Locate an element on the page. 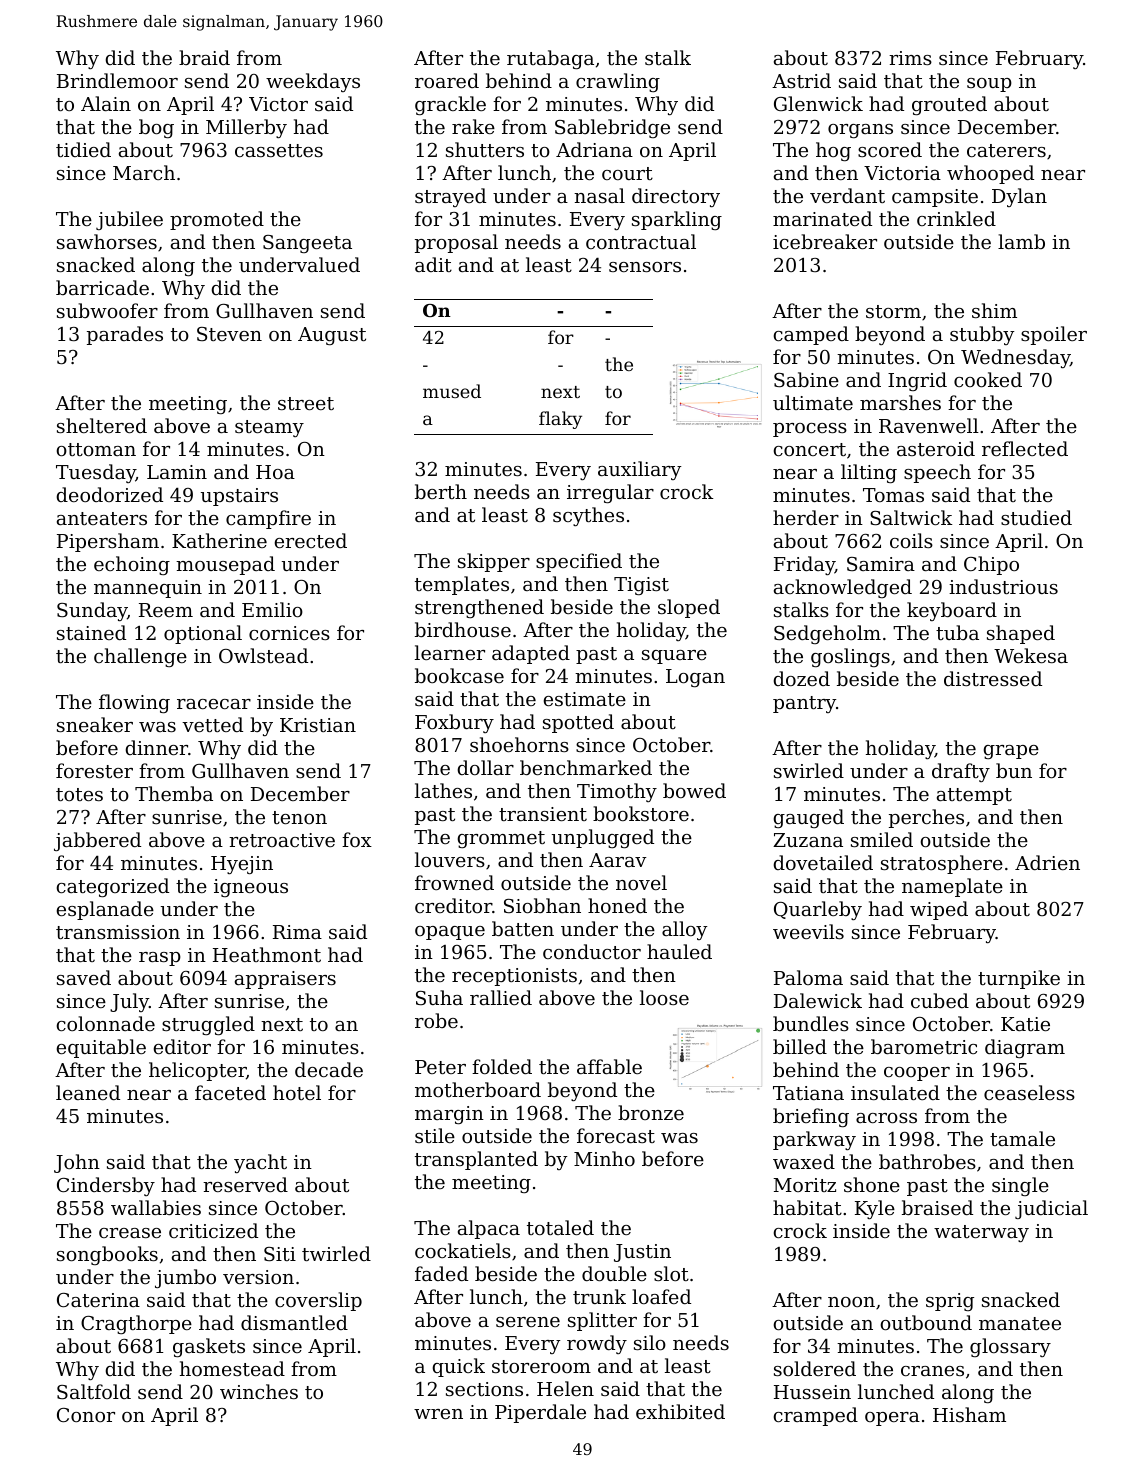 The image size is (1145, 1482). rims is located at coordinates (910, 58).
